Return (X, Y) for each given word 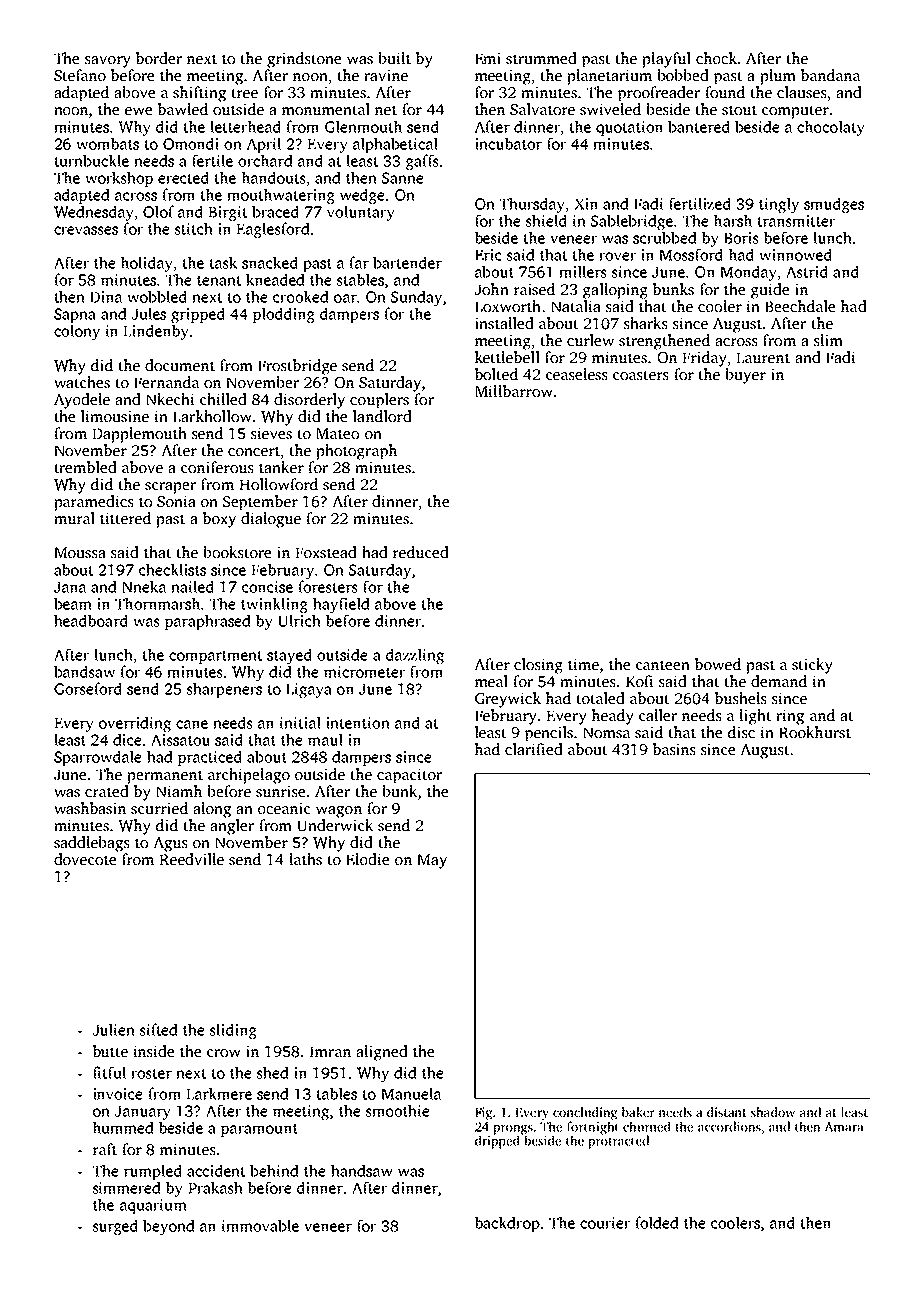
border (159, 58)
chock (716, 58)
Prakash (216, 1187)
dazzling (415, 656)
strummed (541, 58)
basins (674, 749)
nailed (193, 586)
